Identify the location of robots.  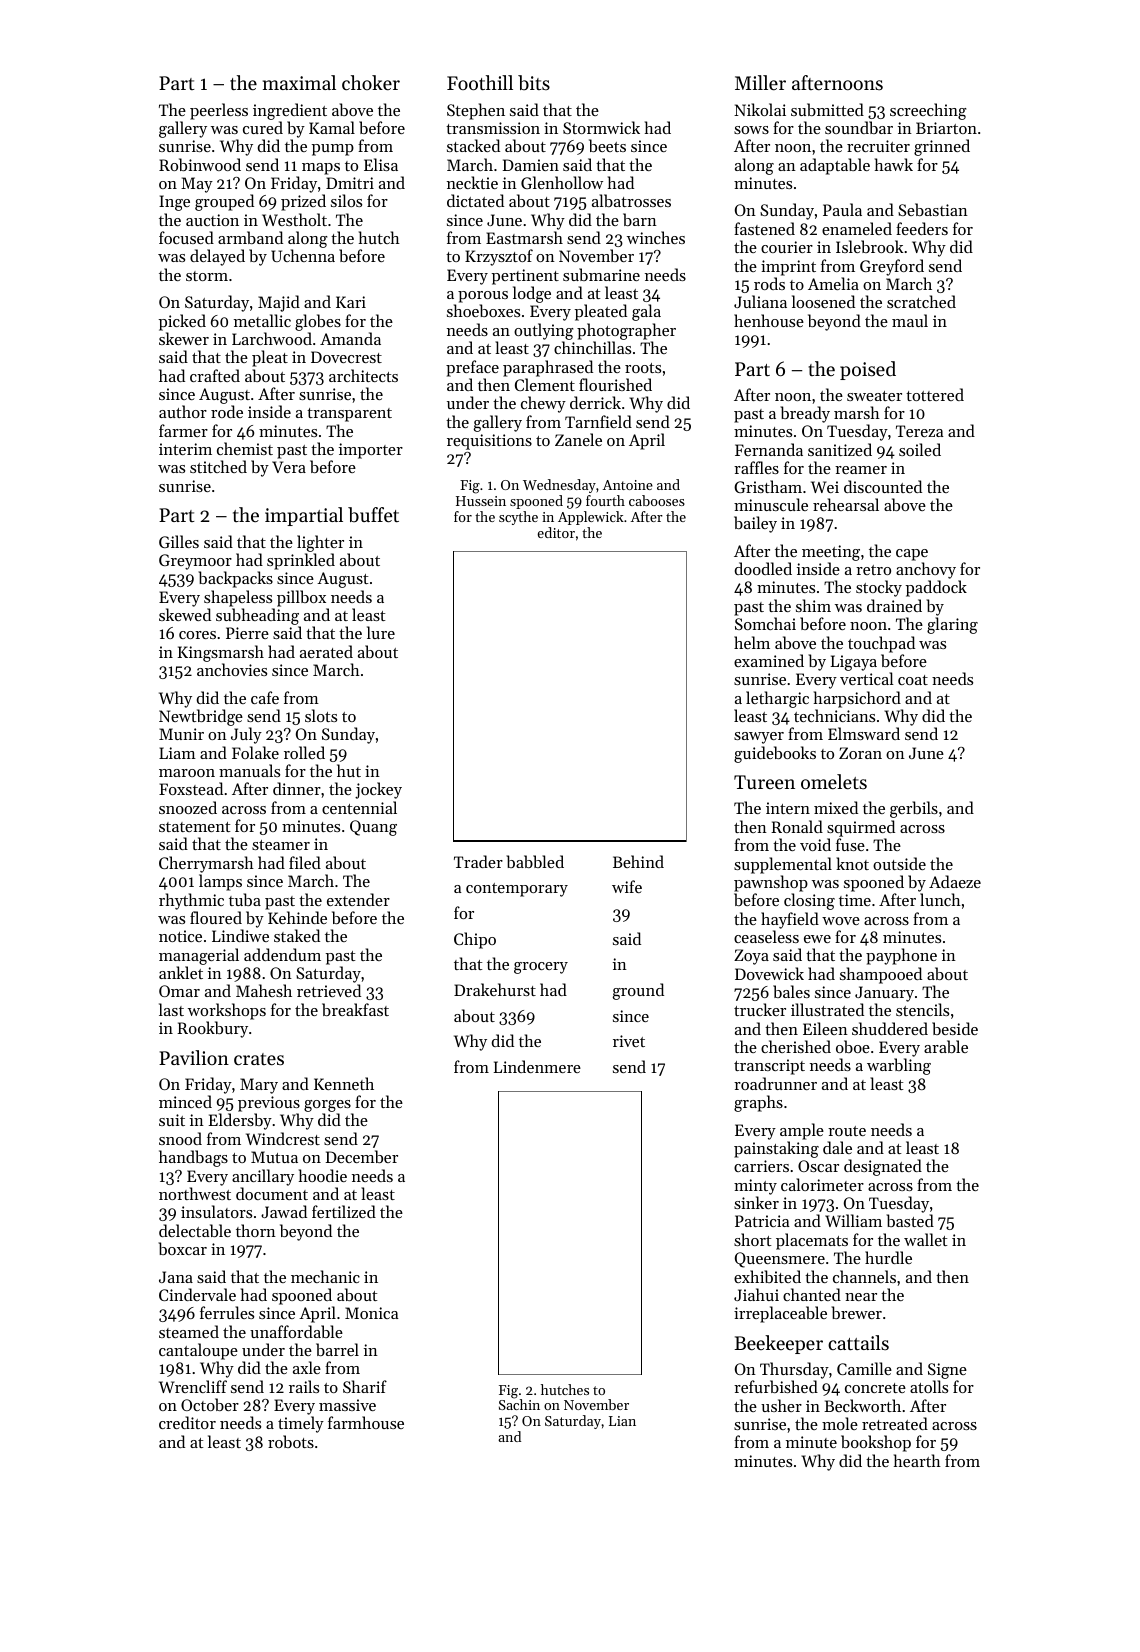
(291, 1441).
